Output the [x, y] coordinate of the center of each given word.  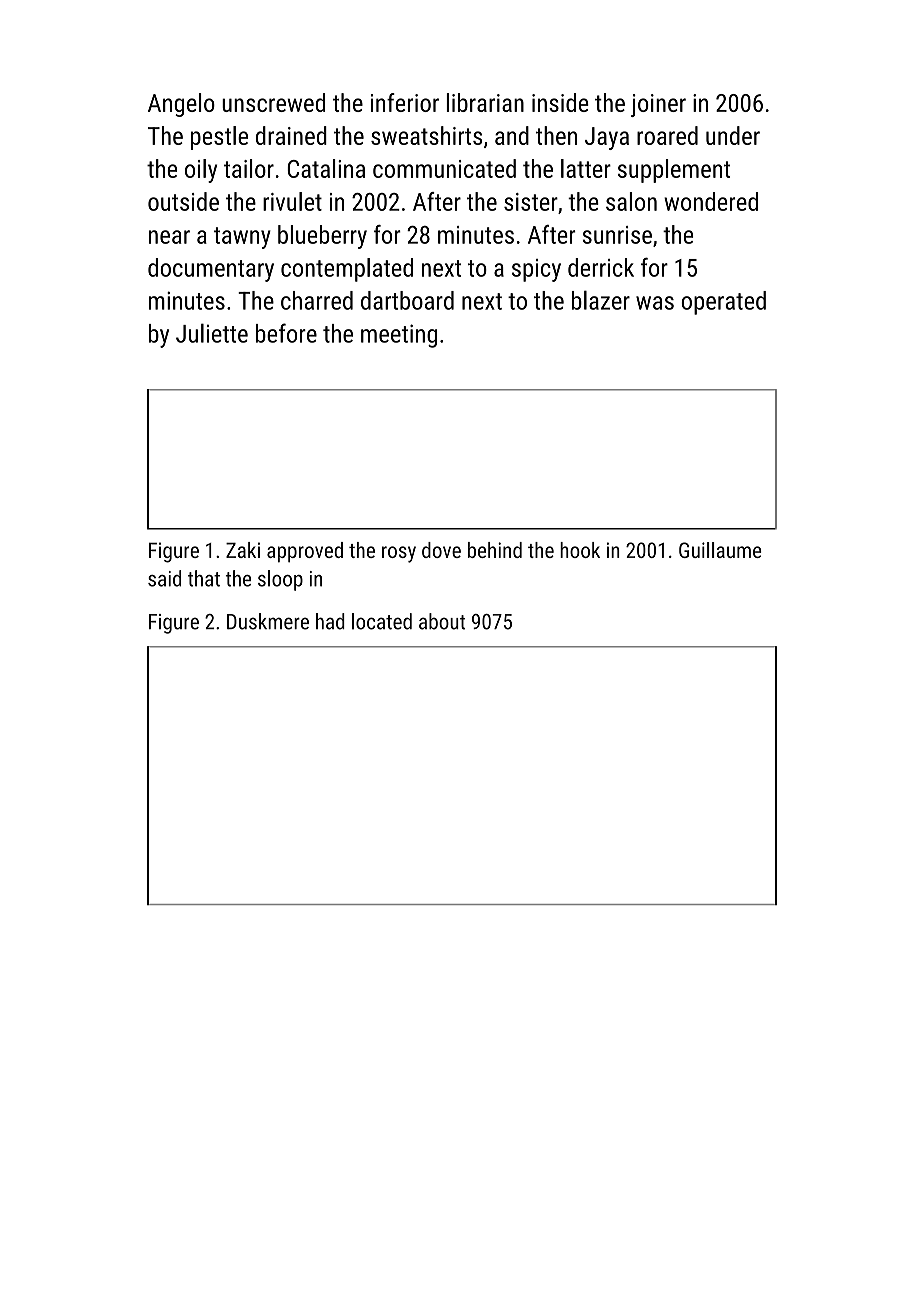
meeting [399, 336]
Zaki [243, 550]
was [655, 303]
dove [441, 550]
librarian [485, 102]
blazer [601, 300]
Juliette [212, 333]
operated [723, 303]
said [164, 578]
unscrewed [273, 102]
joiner [658, 105]
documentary [211, 270]
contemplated [347, 270]
